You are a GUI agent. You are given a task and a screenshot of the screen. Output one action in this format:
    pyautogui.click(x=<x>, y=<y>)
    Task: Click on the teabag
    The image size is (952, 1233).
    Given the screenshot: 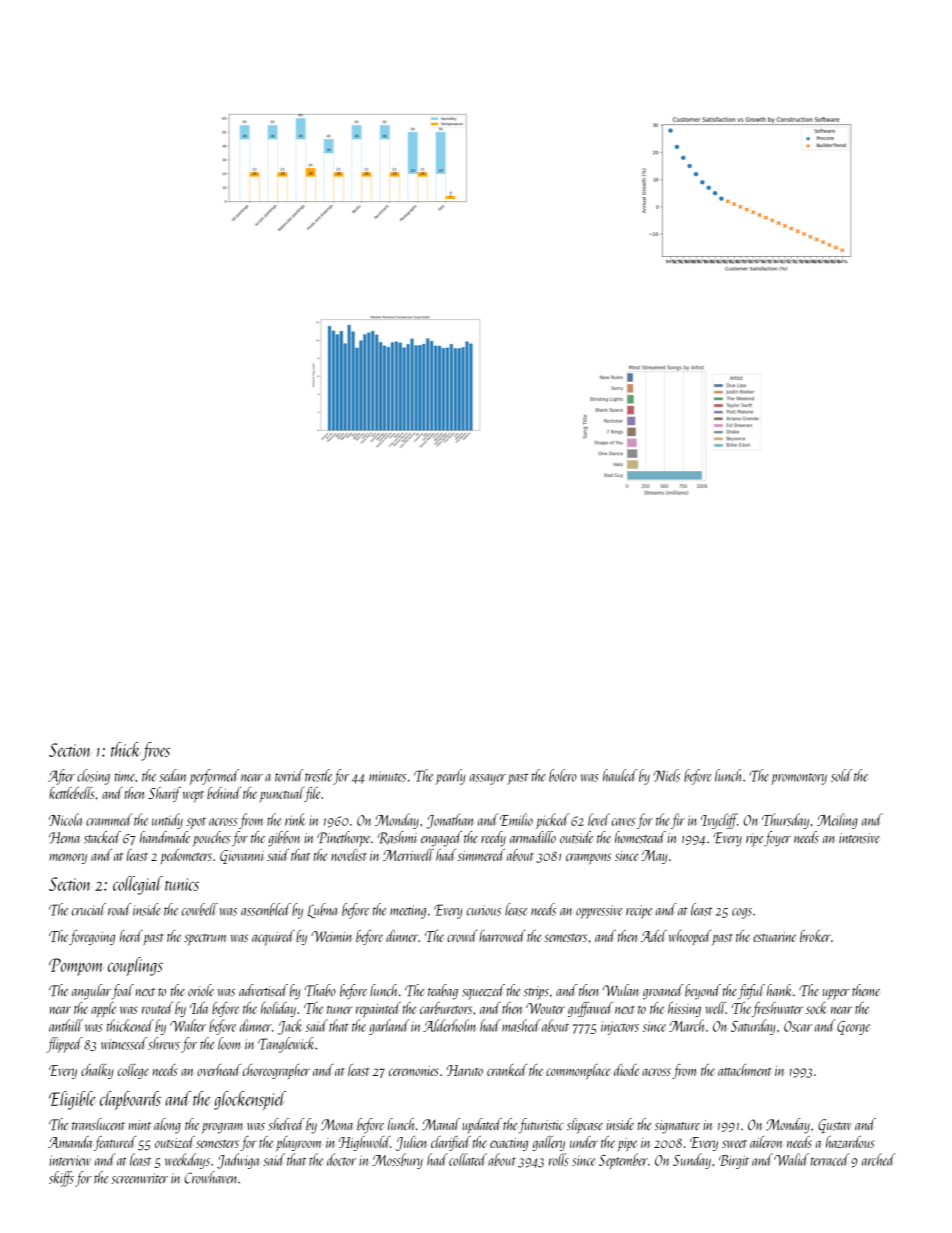 What is the action you would take?
    pyautogui.click(x=443, y=992)
